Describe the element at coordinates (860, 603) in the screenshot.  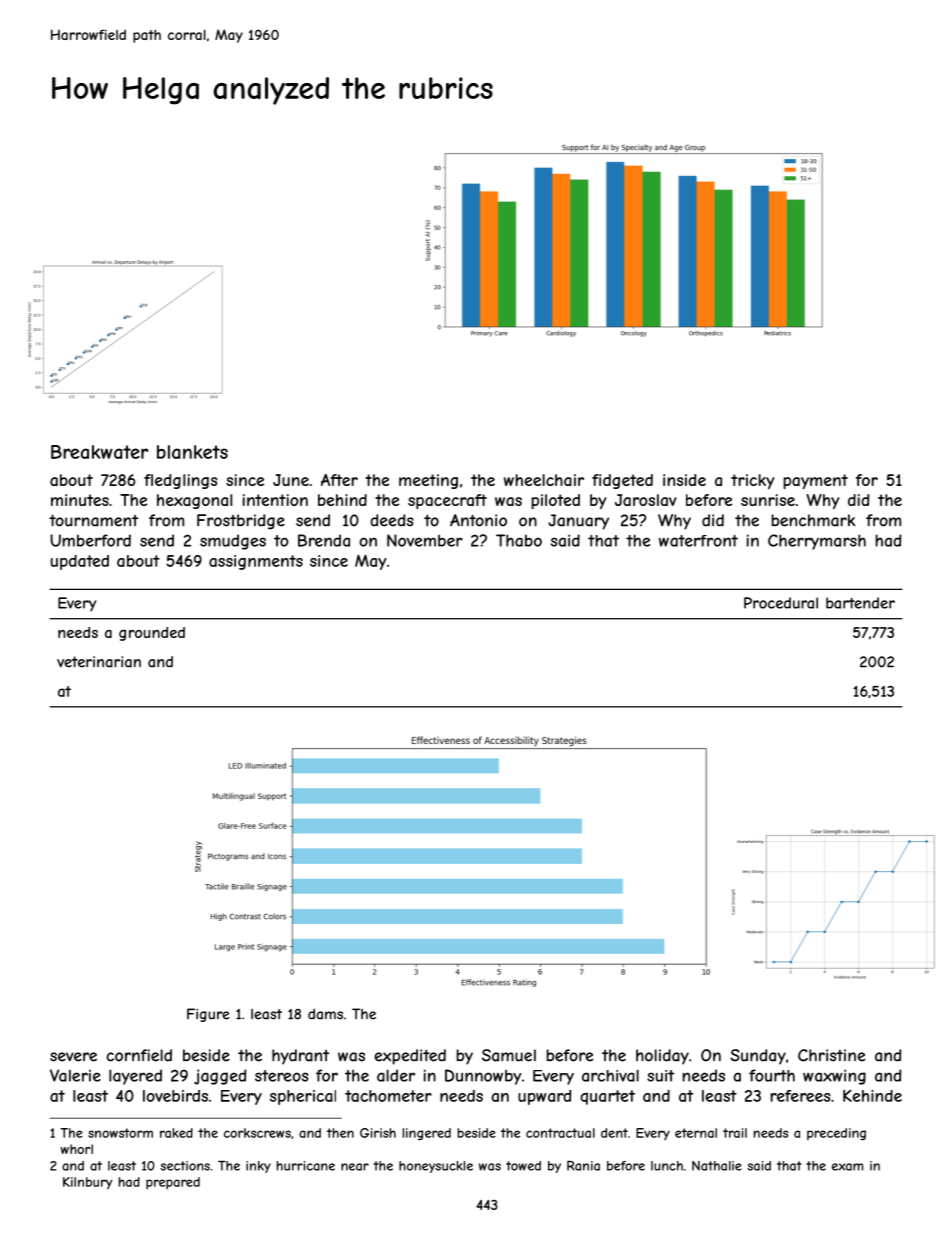
I see `bartender` at that location.
